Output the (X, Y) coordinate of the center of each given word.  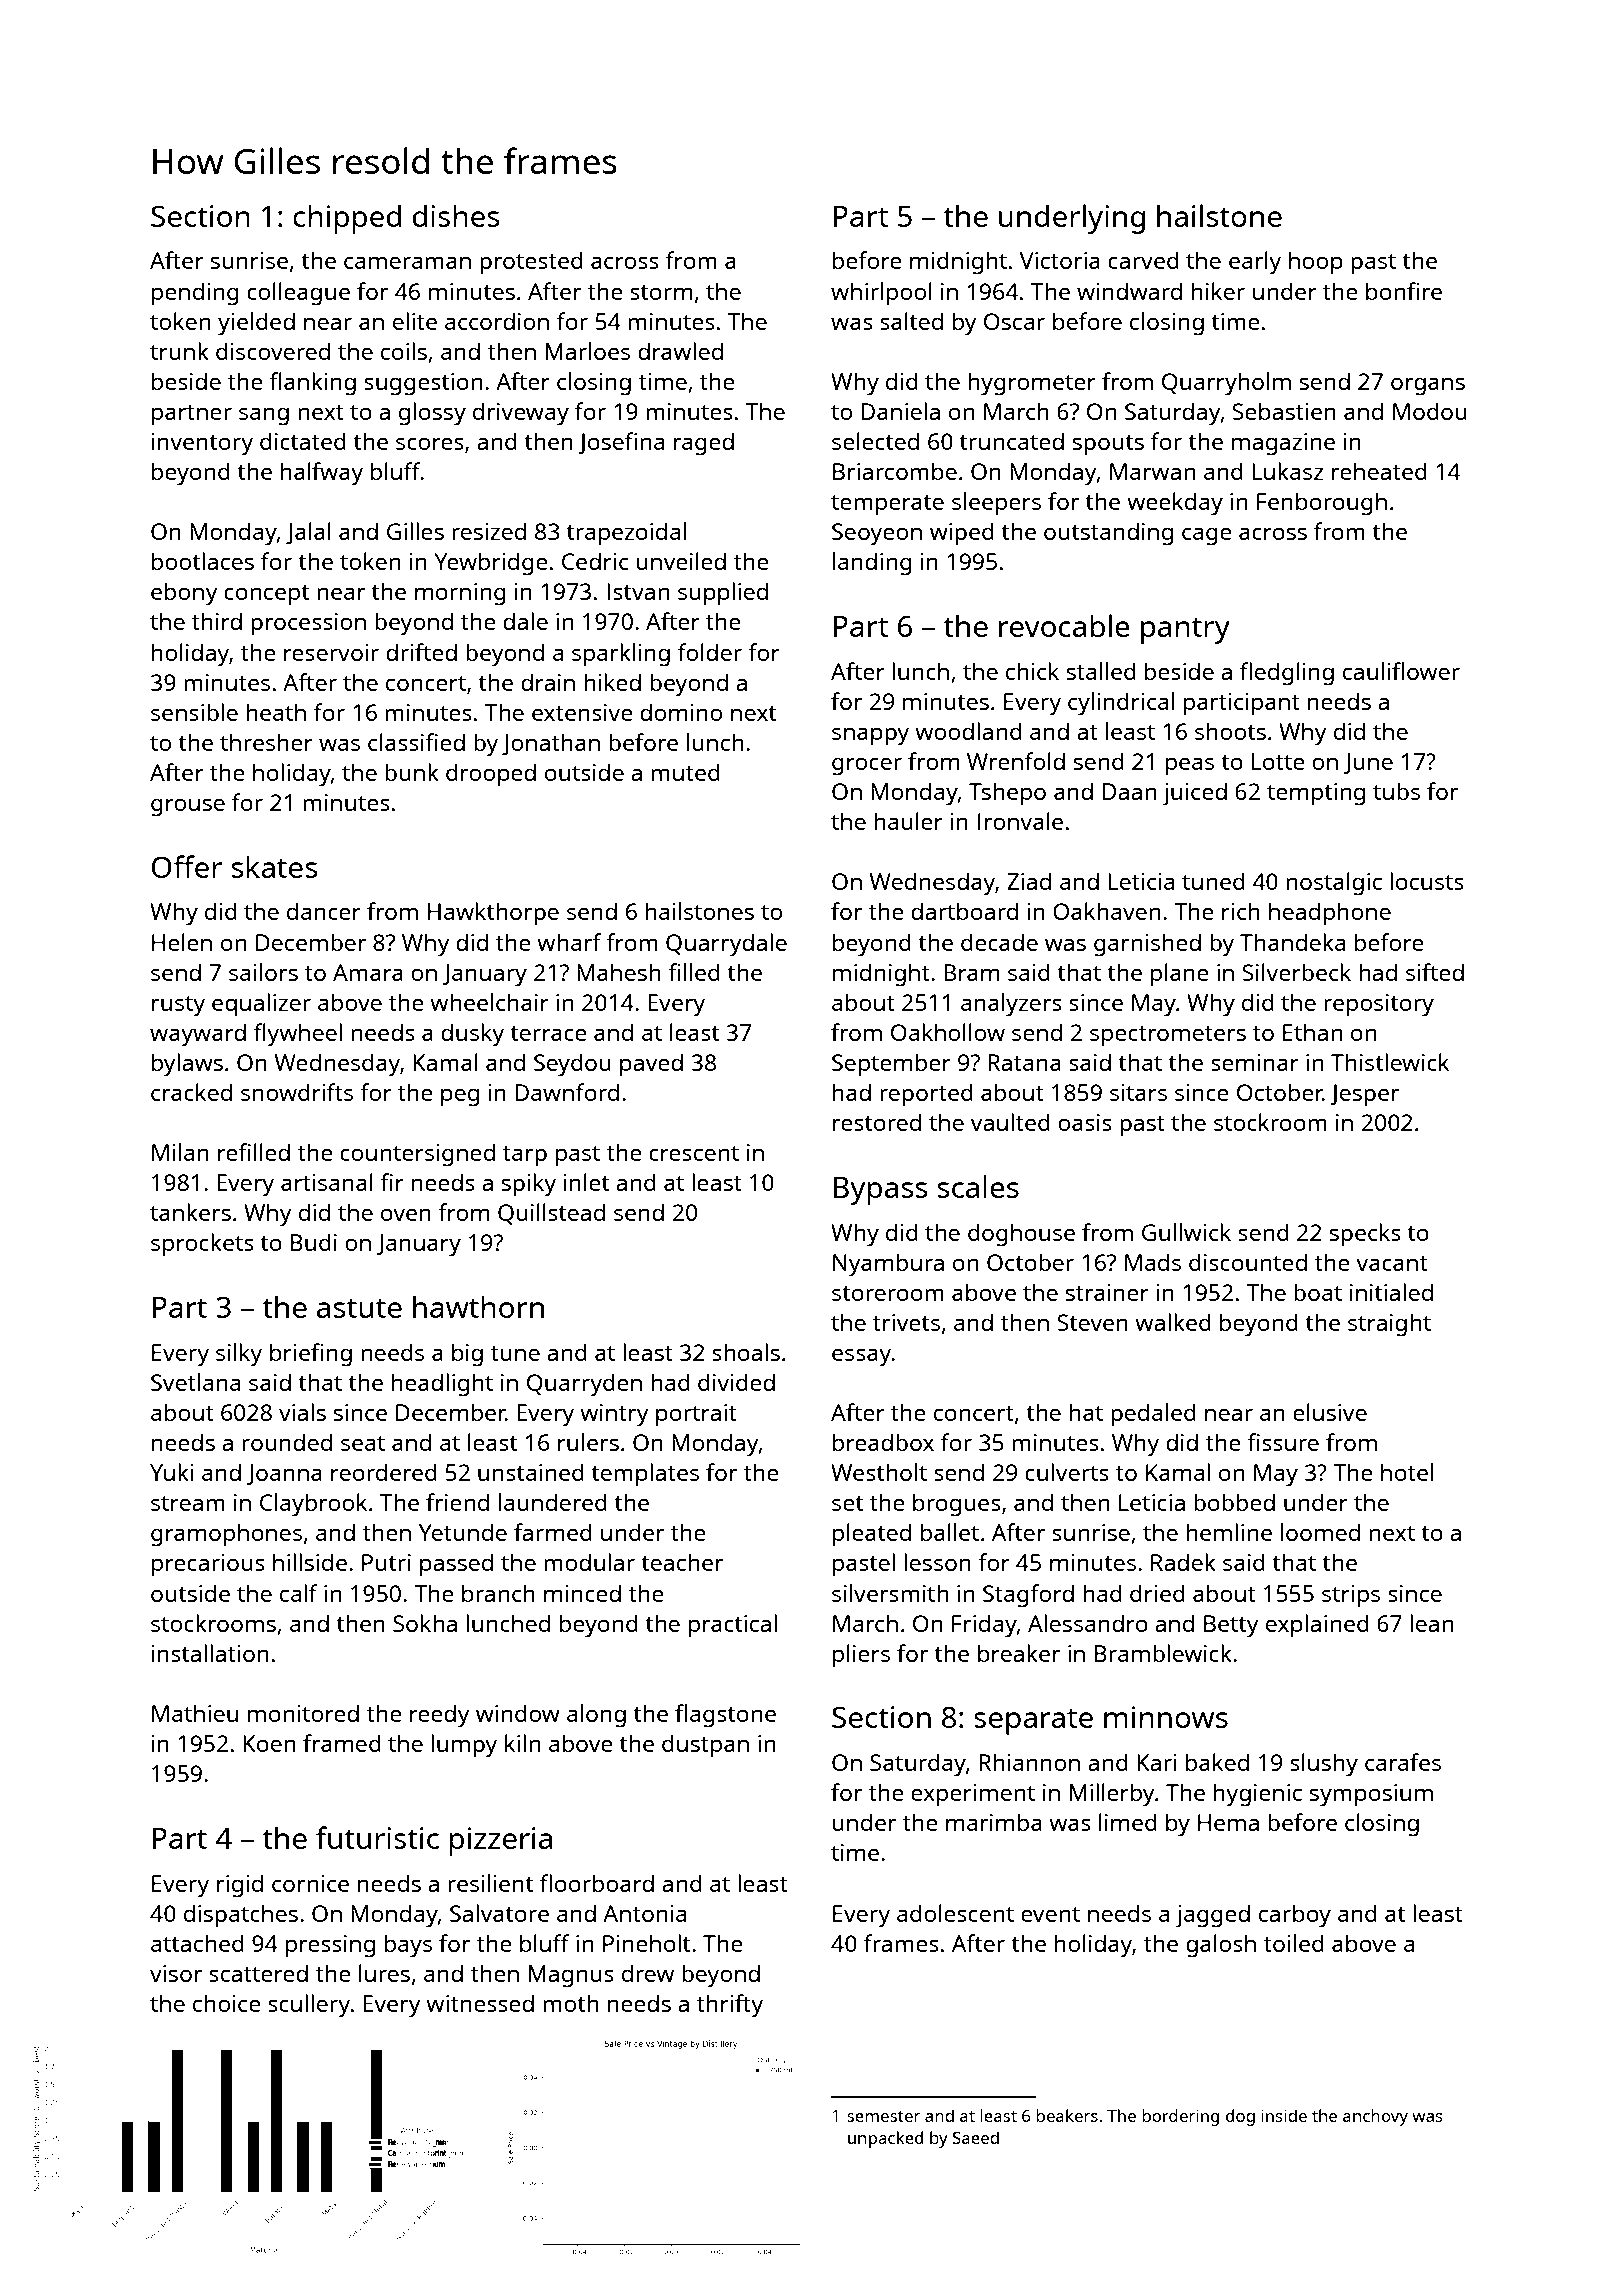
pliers (861, 1656)
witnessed (480, 2003)
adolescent (955, 1913)
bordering (1180, 2117)
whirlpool (881, 294)
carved (1143, 260)
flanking (312, 384)
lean (1431, 1623)
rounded (287, 1442)
